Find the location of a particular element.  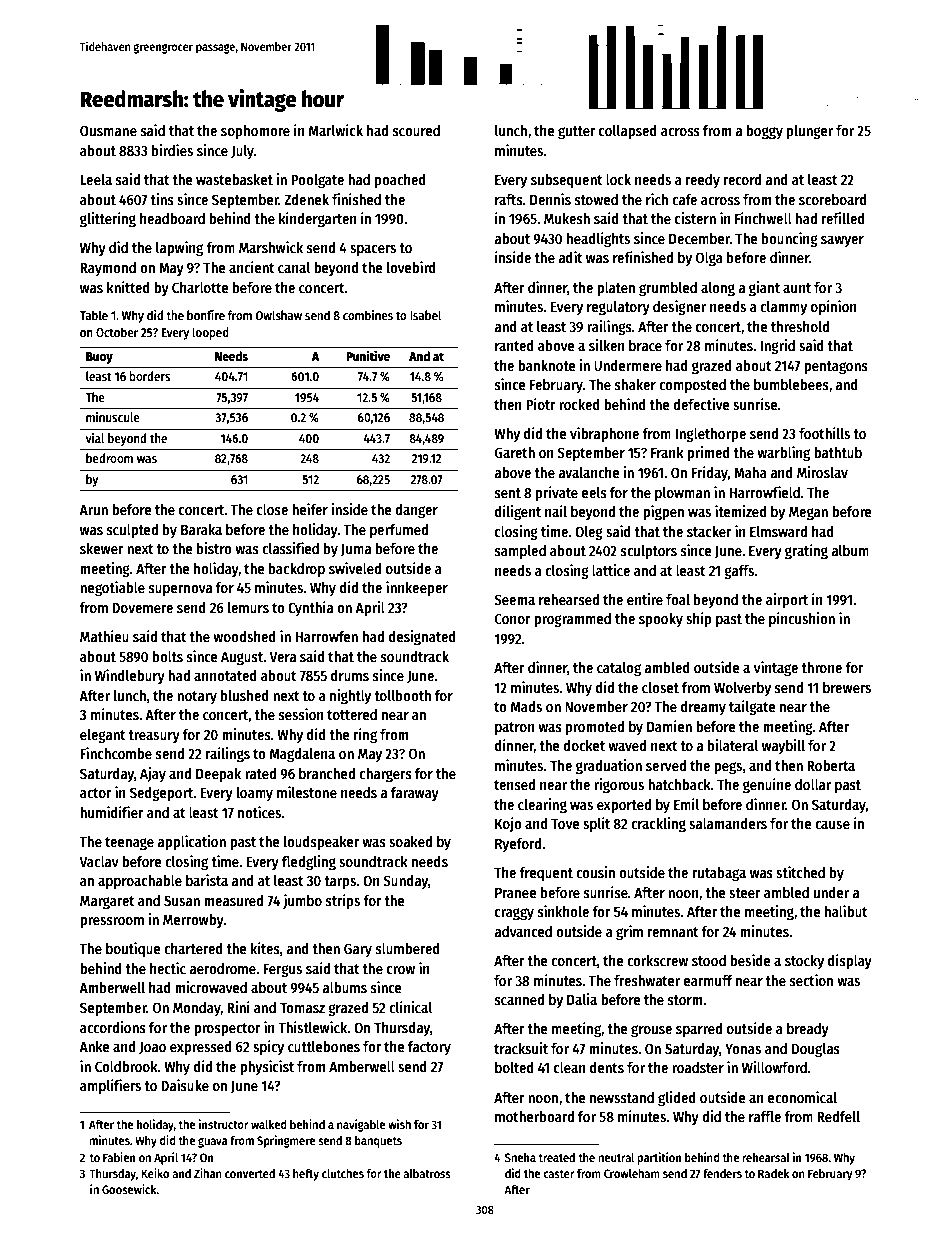

avalanche is located at coordinates (589, 472).
